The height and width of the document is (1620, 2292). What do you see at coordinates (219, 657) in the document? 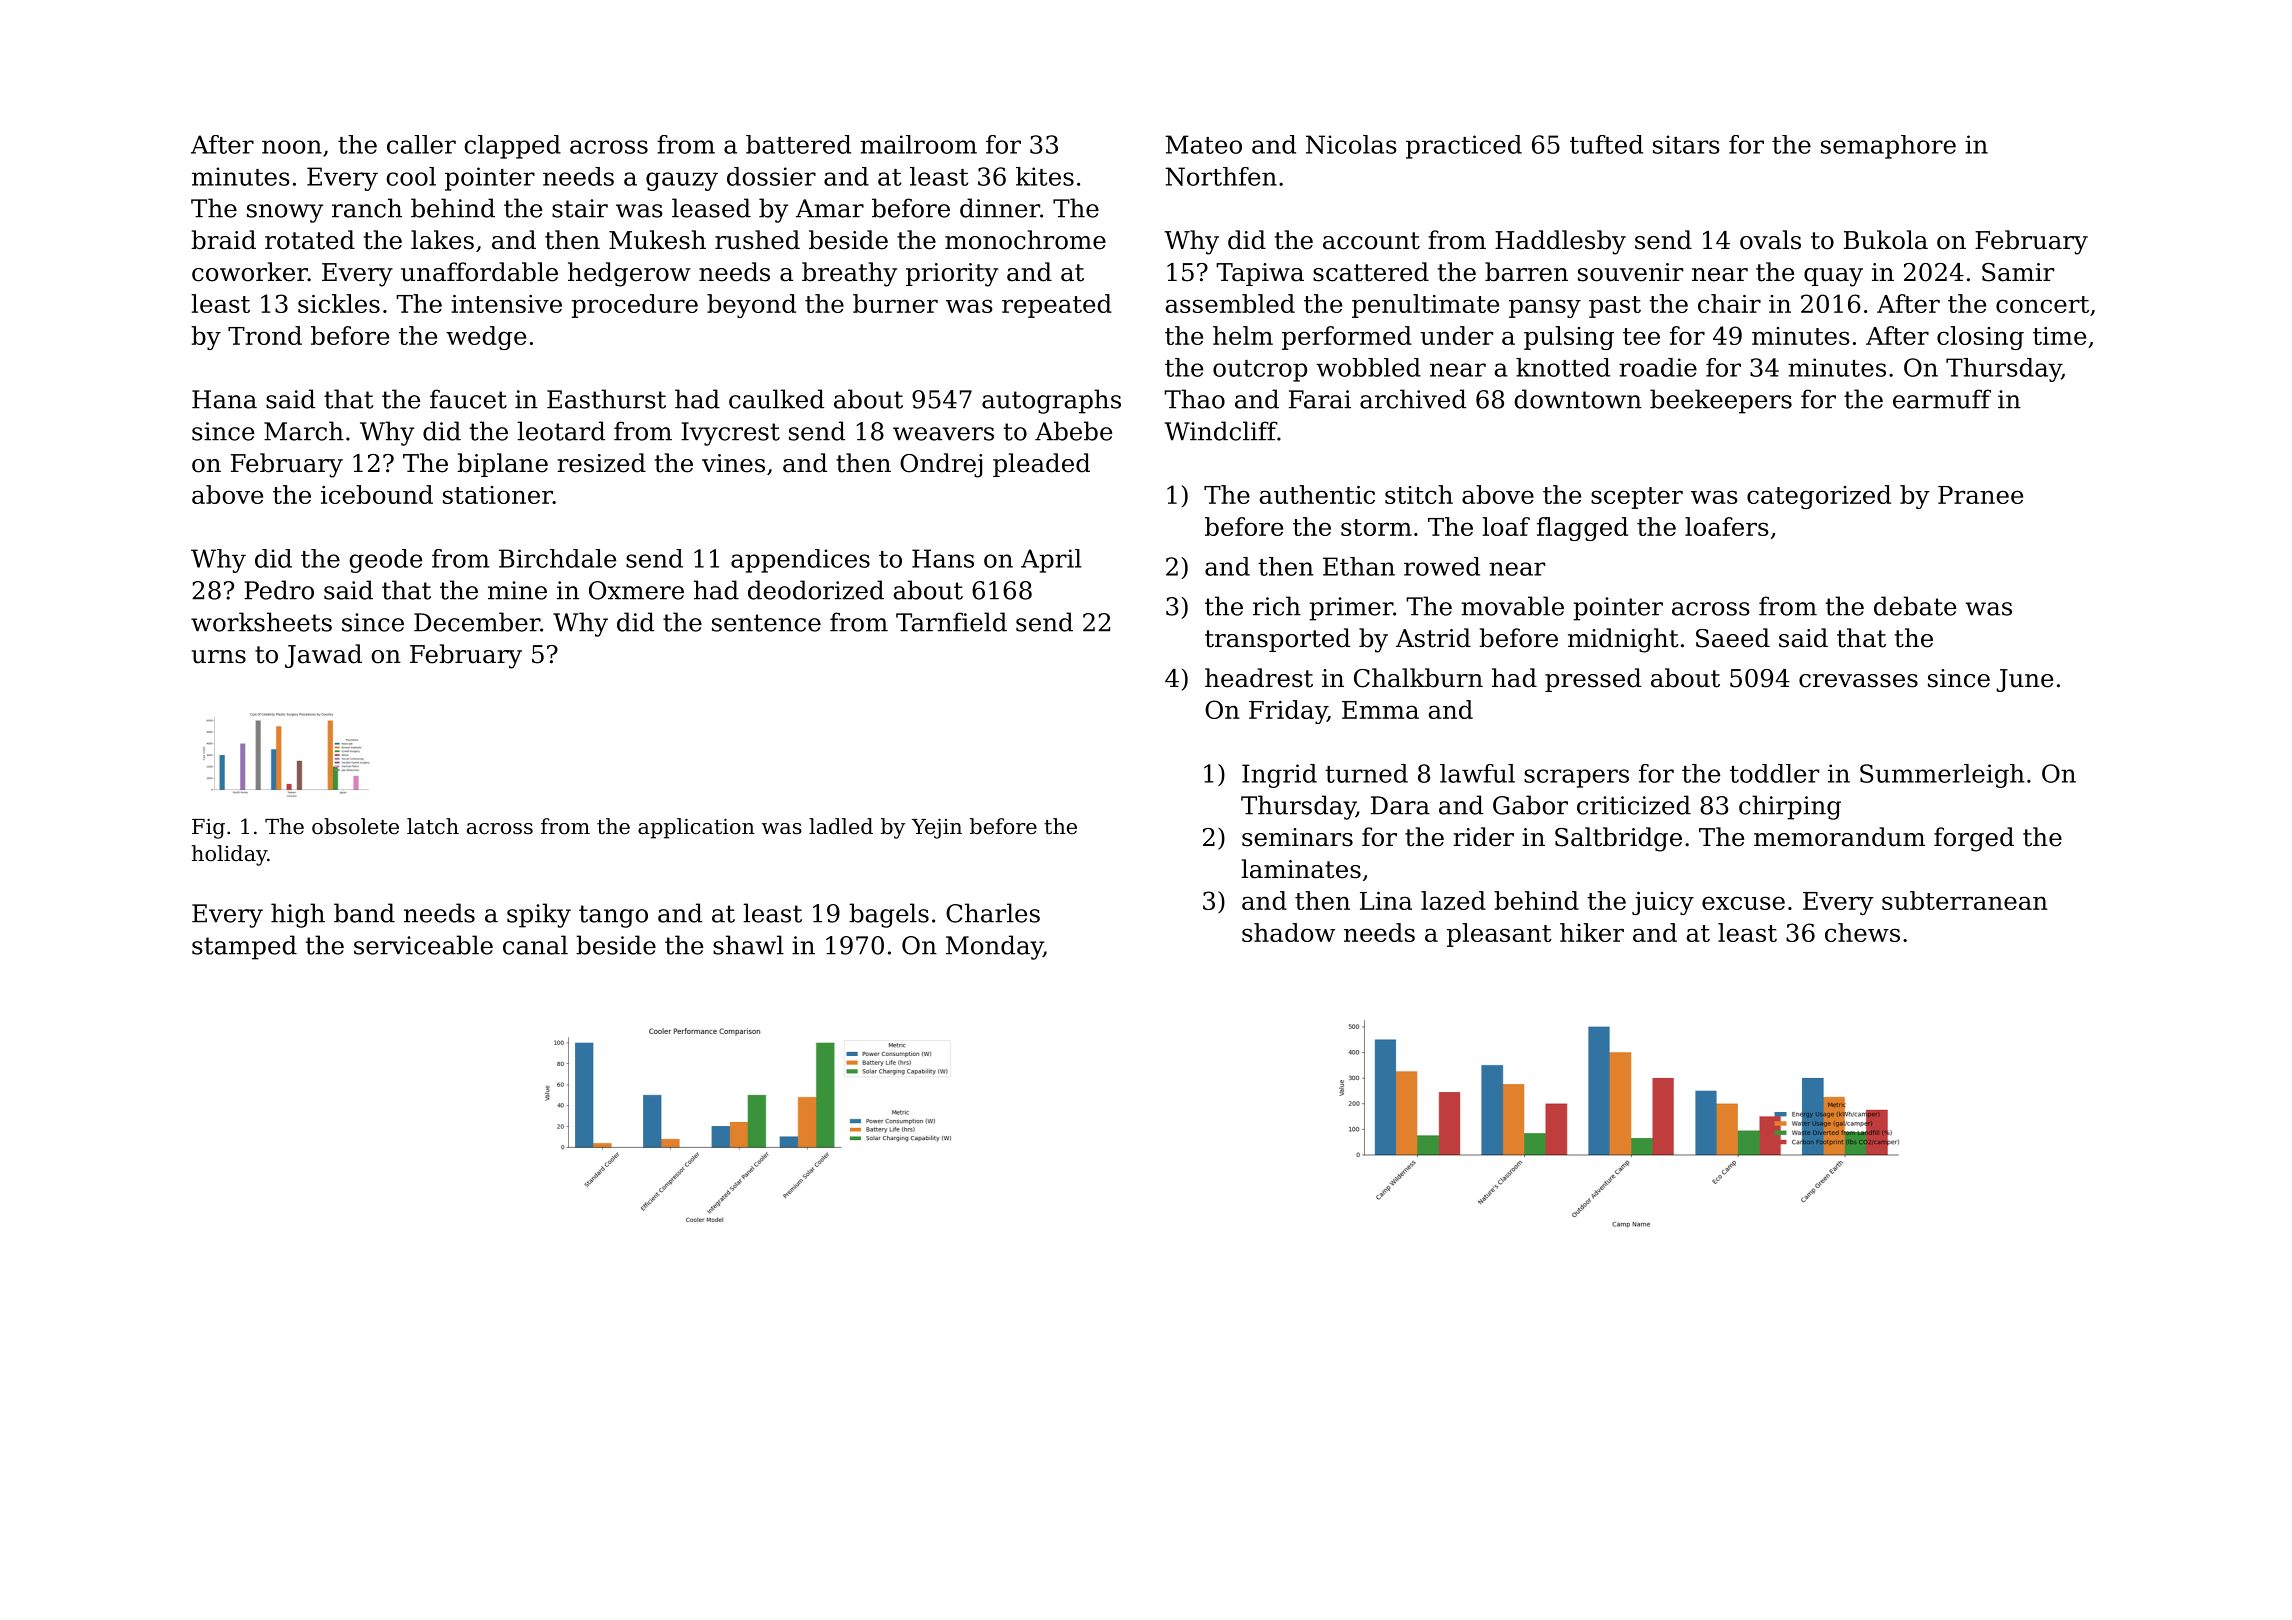
I see `urns` at bounding box center [219, 657].
